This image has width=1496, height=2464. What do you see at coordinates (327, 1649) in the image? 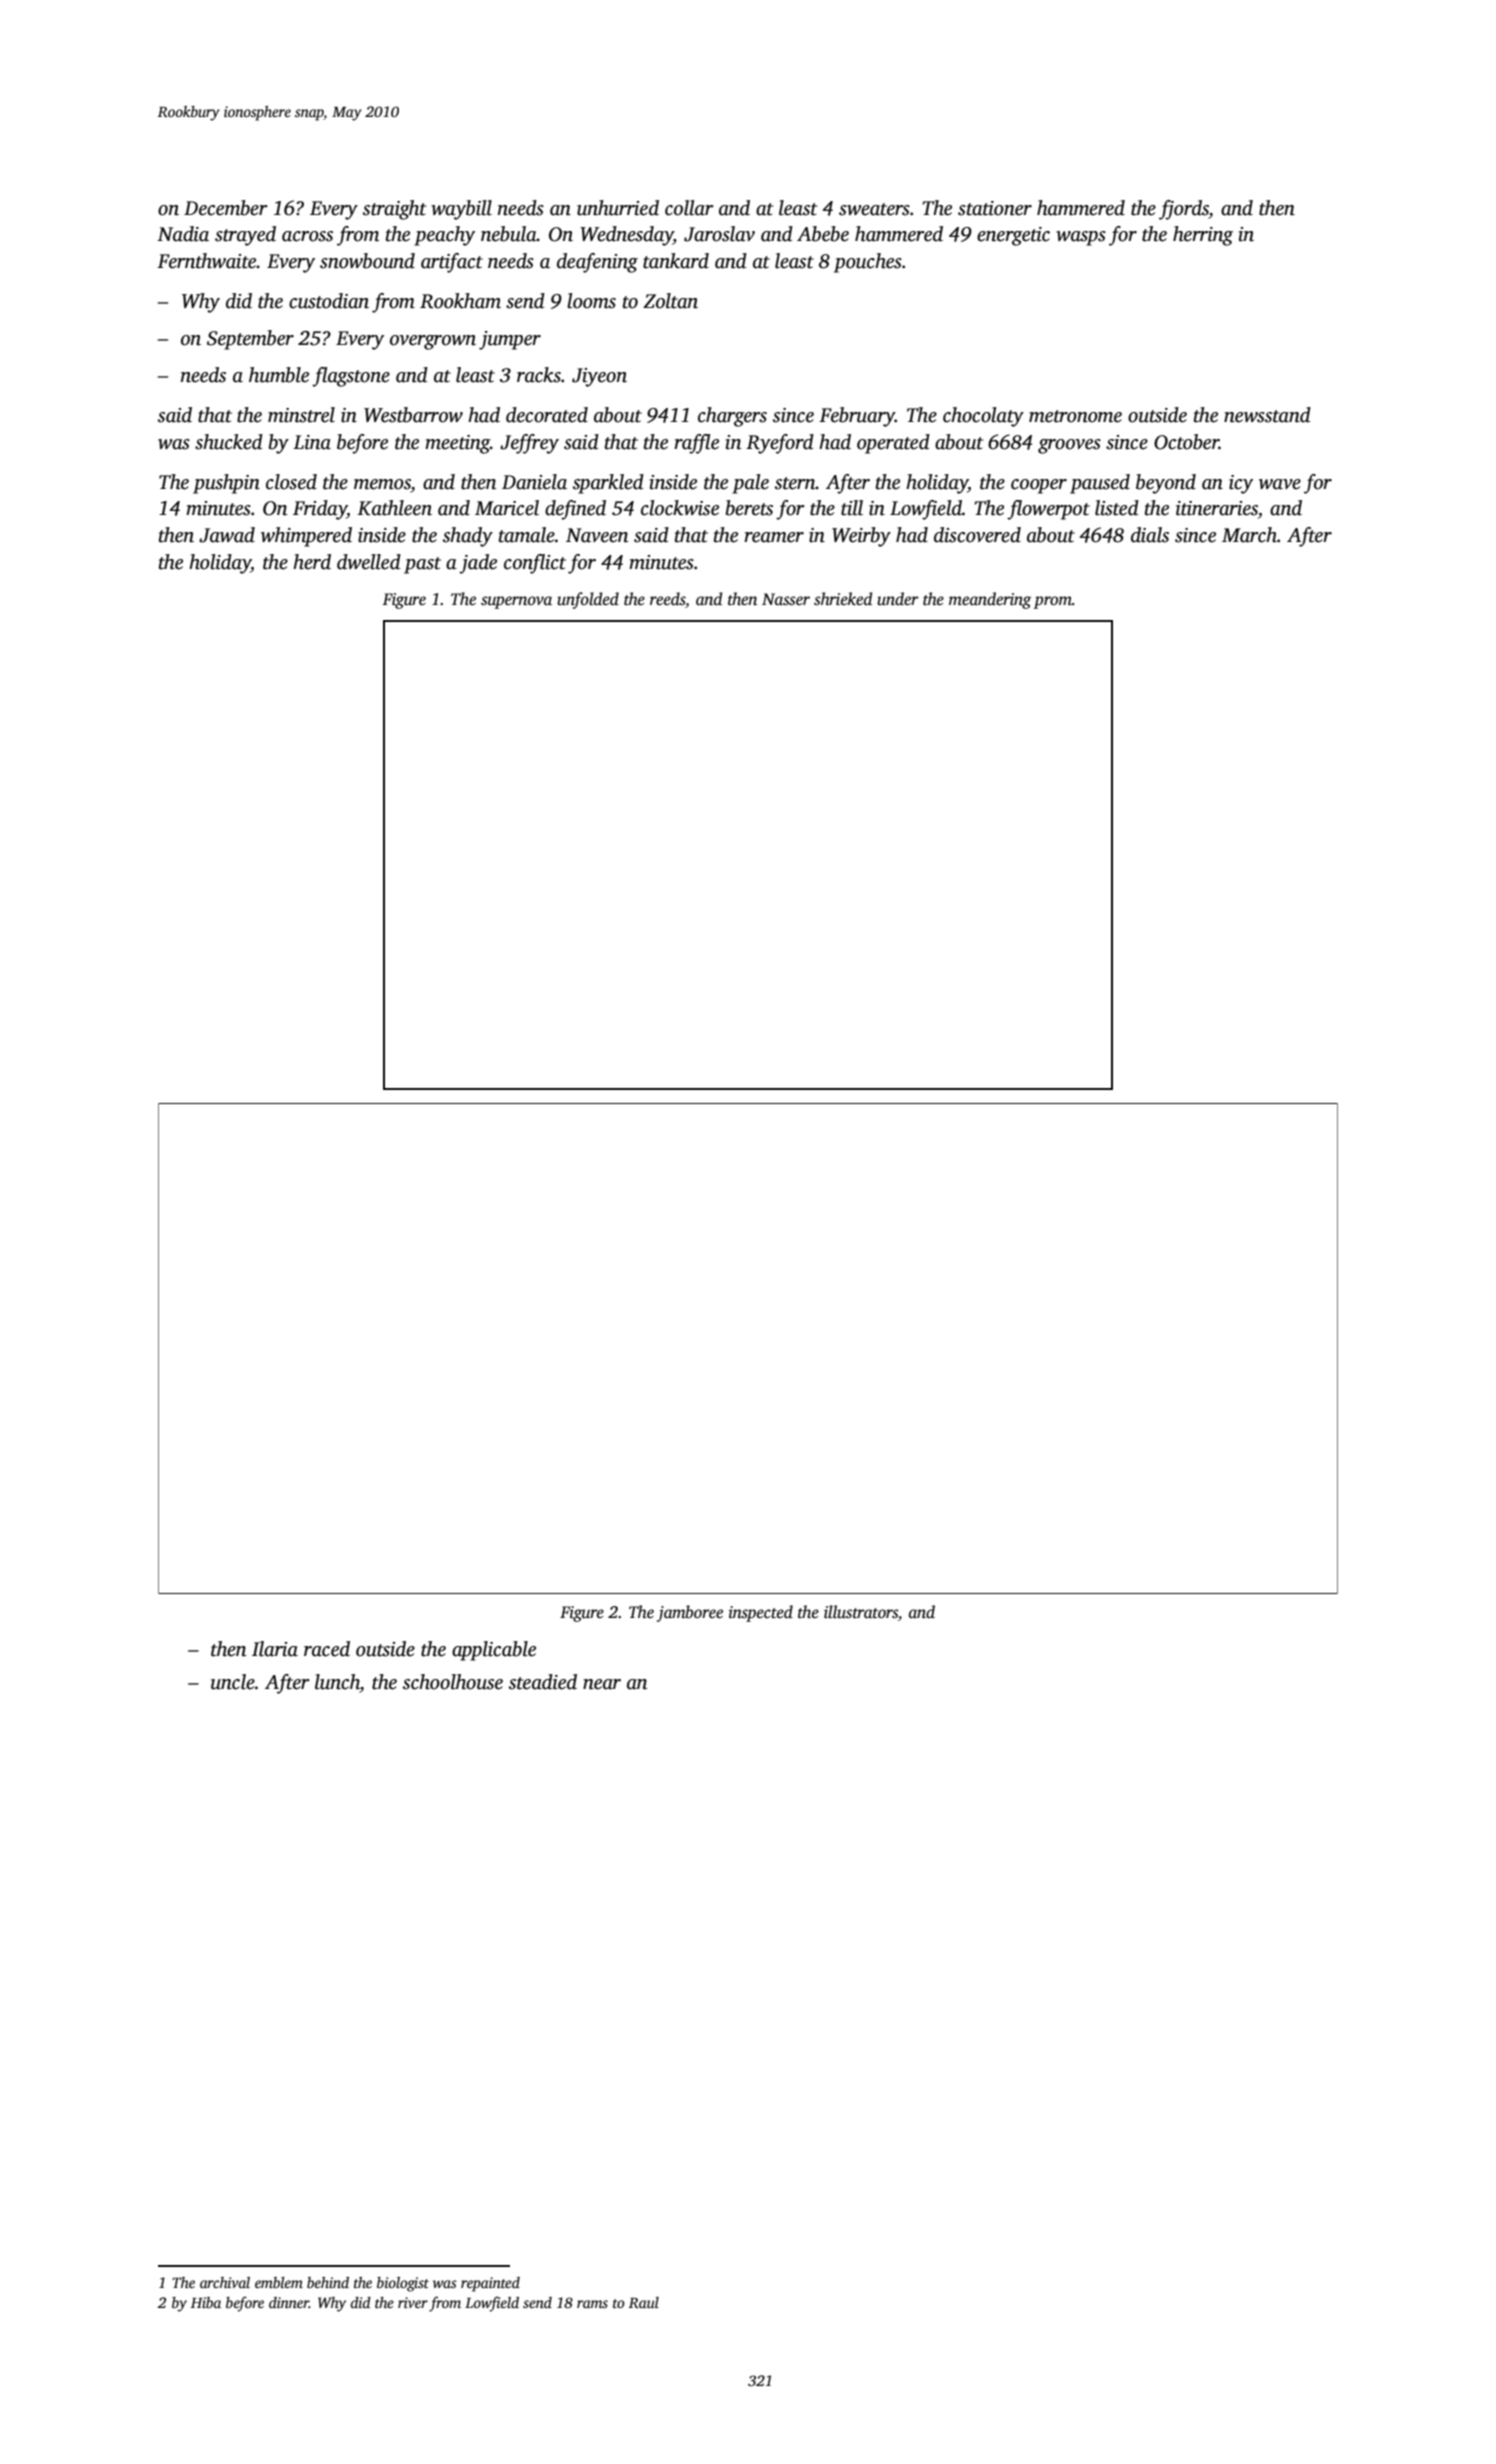
I see `raced` at bounding box center [327, 1649].
